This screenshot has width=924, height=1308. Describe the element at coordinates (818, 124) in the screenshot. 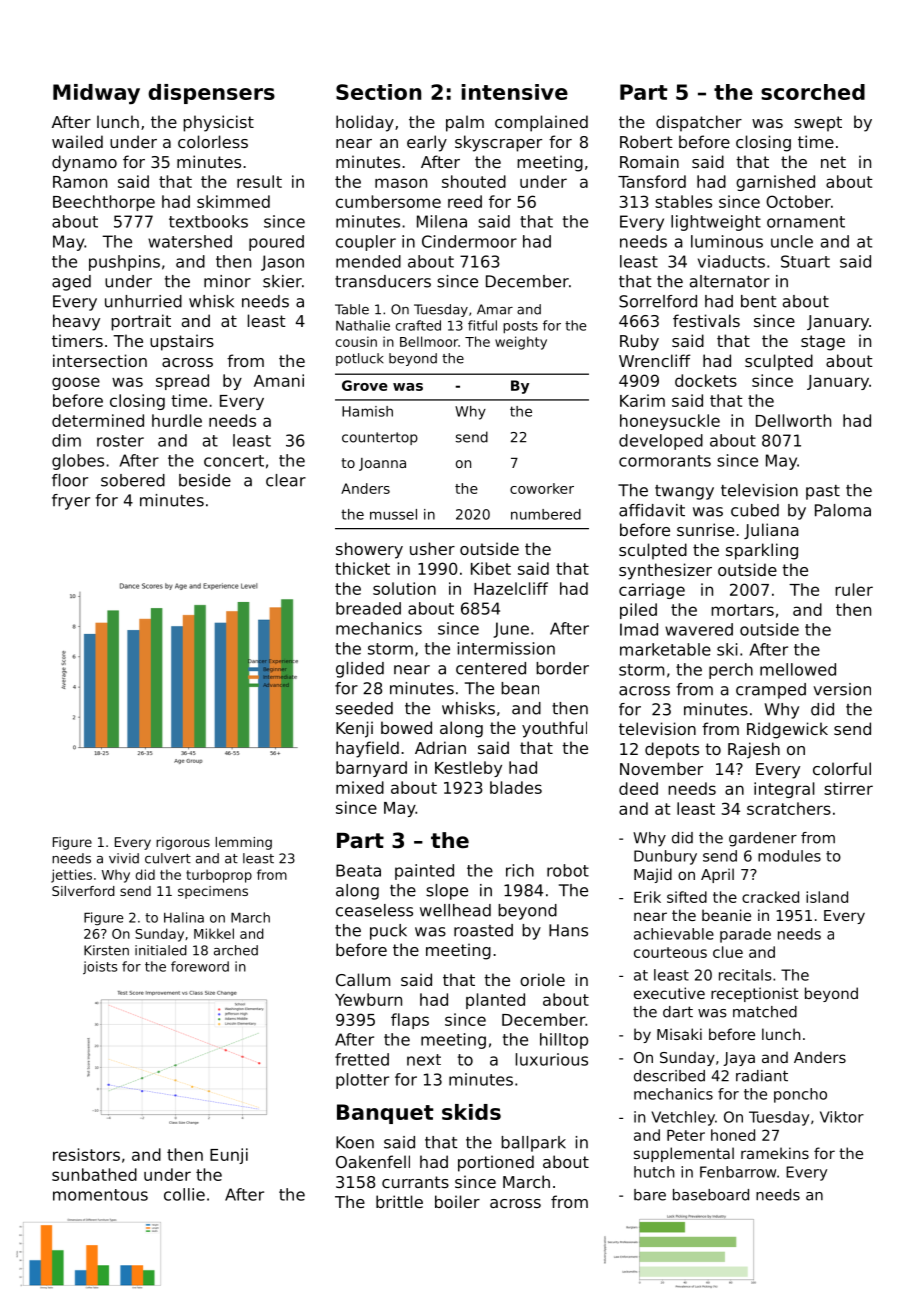

I see `swept` at that location.
